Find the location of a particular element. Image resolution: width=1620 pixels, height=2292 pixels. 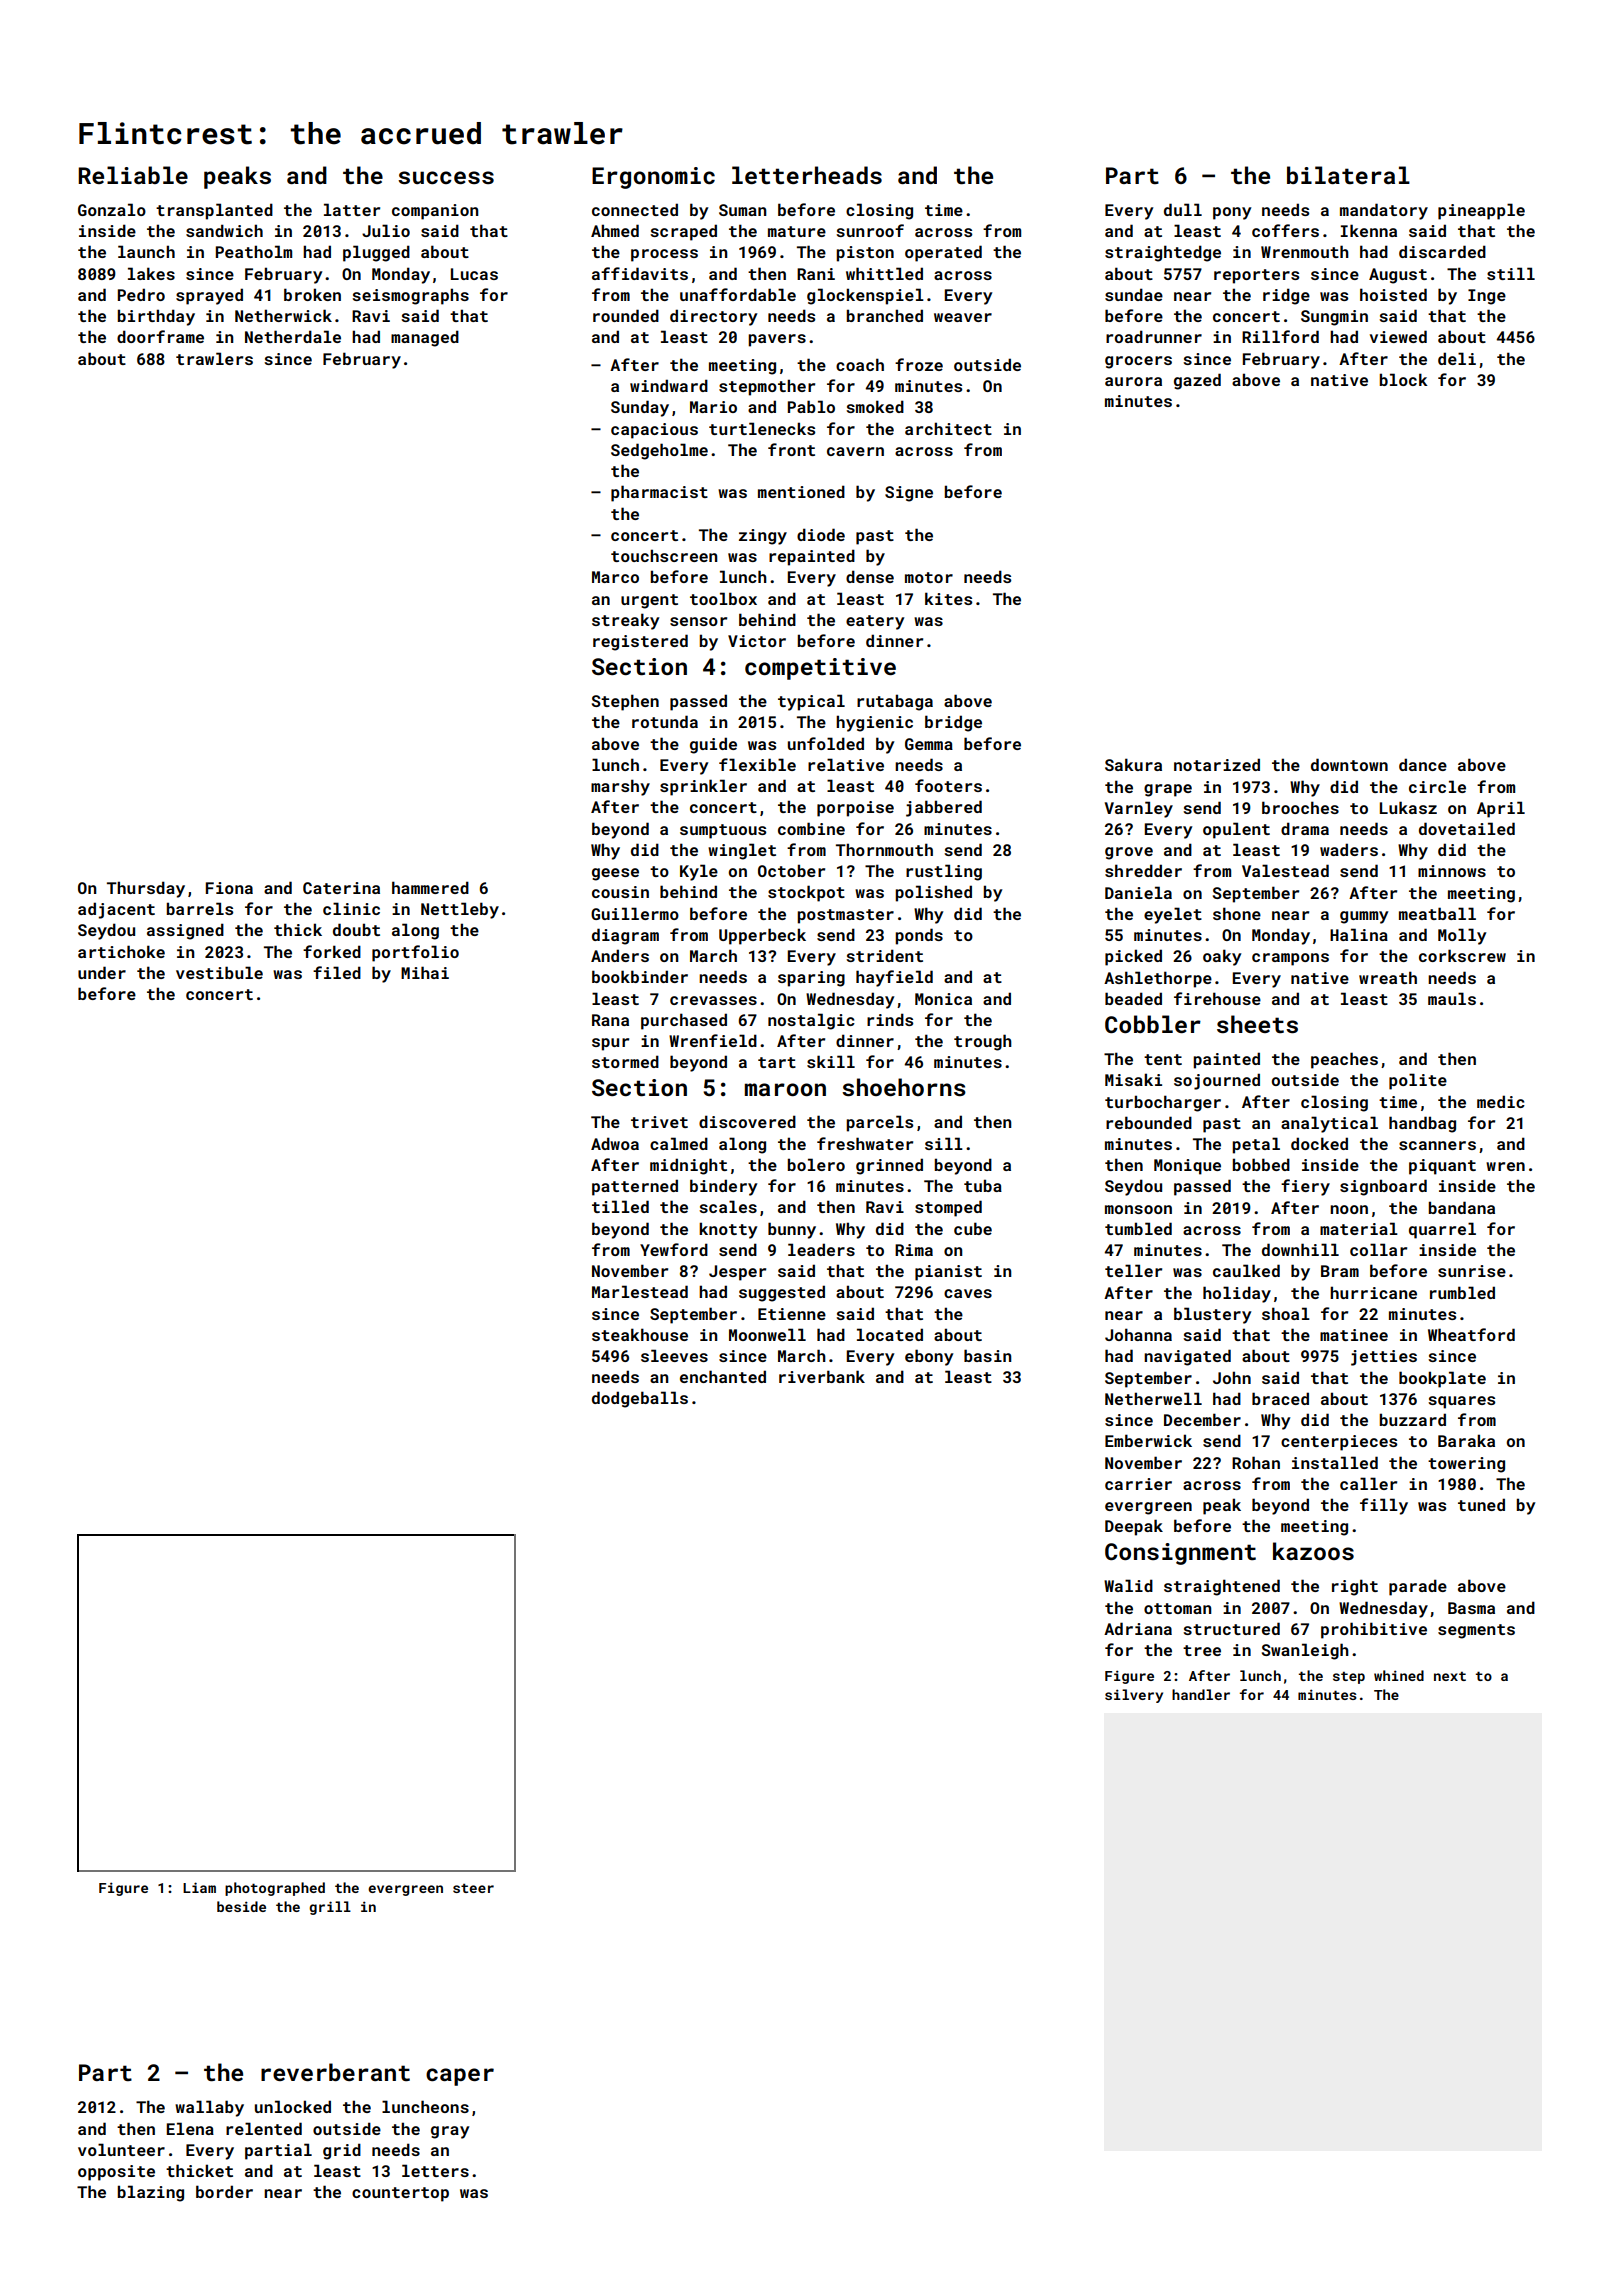

photographed is located at coordinates (275, 1889).
